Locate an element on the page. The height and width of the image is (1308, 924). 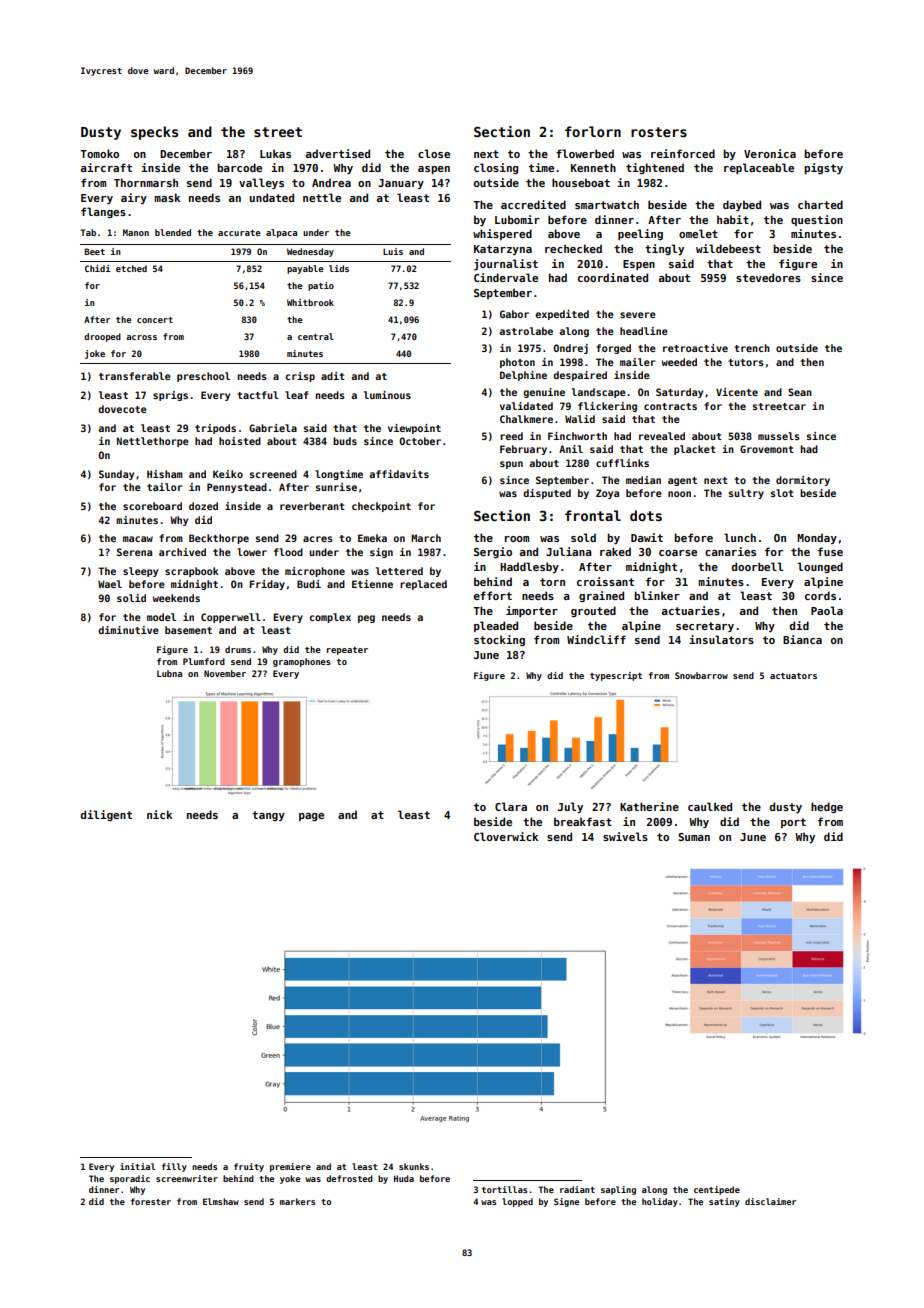
Clara is located at coordinates (511, 806).
